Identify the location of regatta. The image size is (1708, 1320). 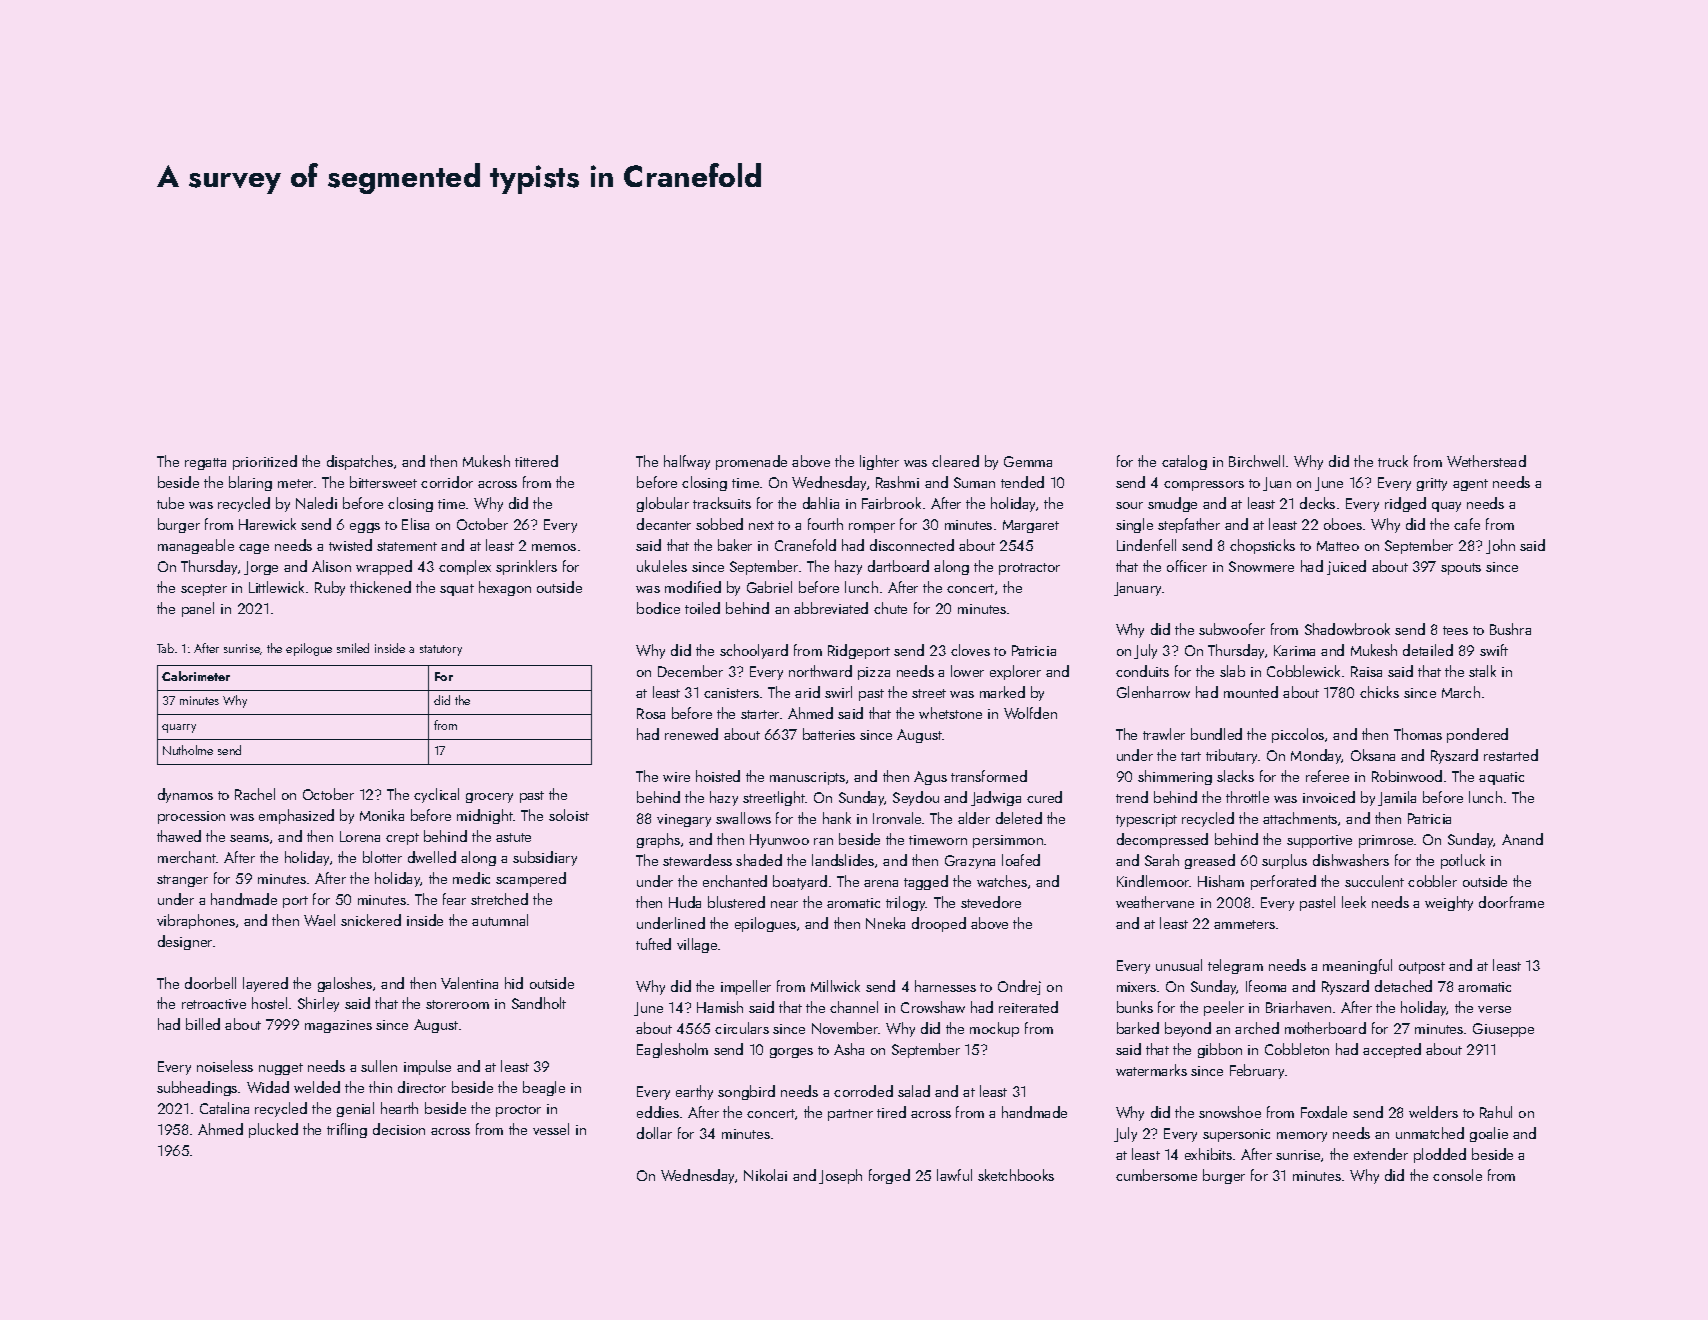
(205, 464).
